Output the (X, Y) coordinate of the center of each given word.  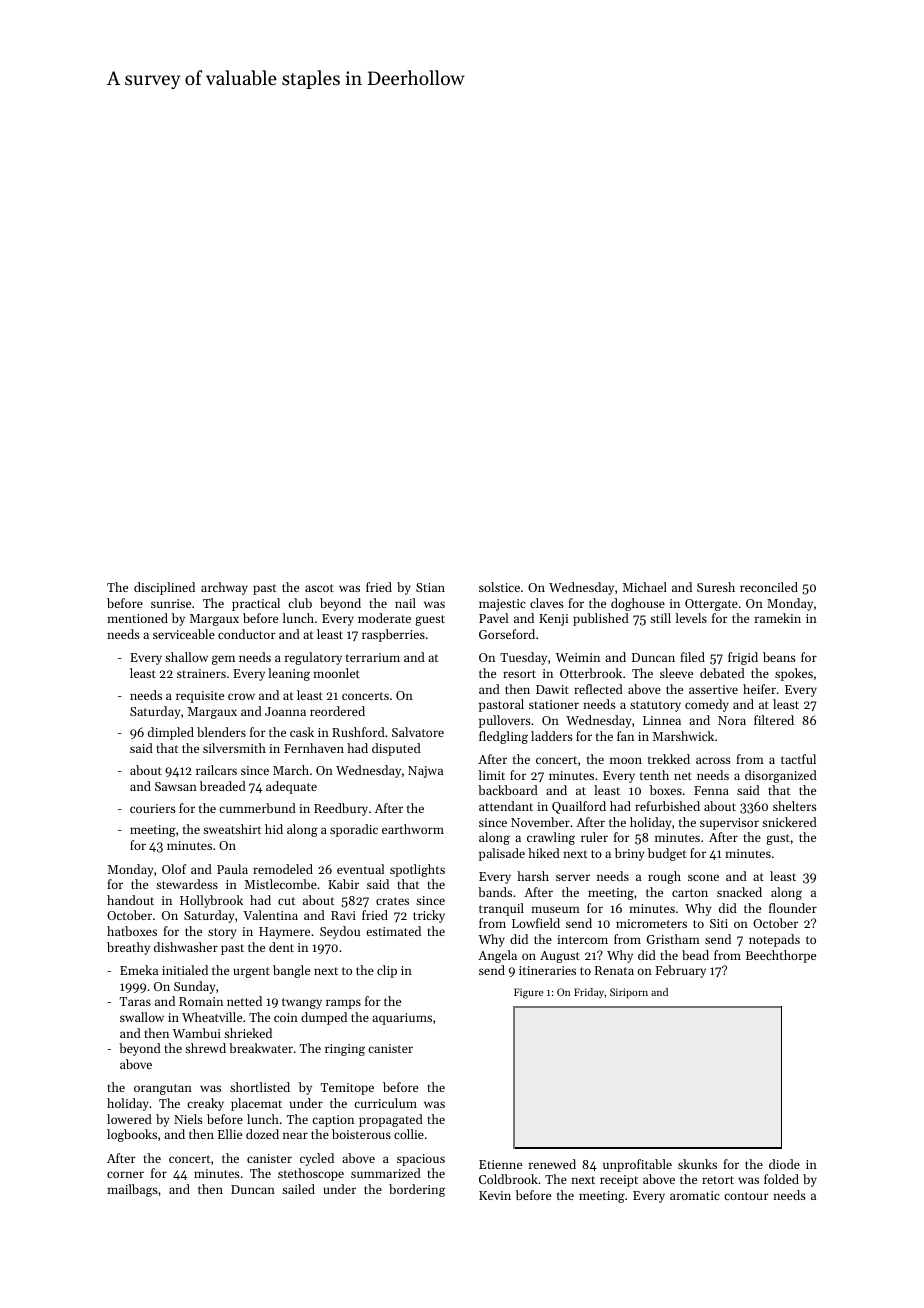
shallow (186, 657)
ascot (319, 588)
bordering (417, 1190)
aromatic (695, 1195)
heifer (759, 689)
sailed (298, 1189)
